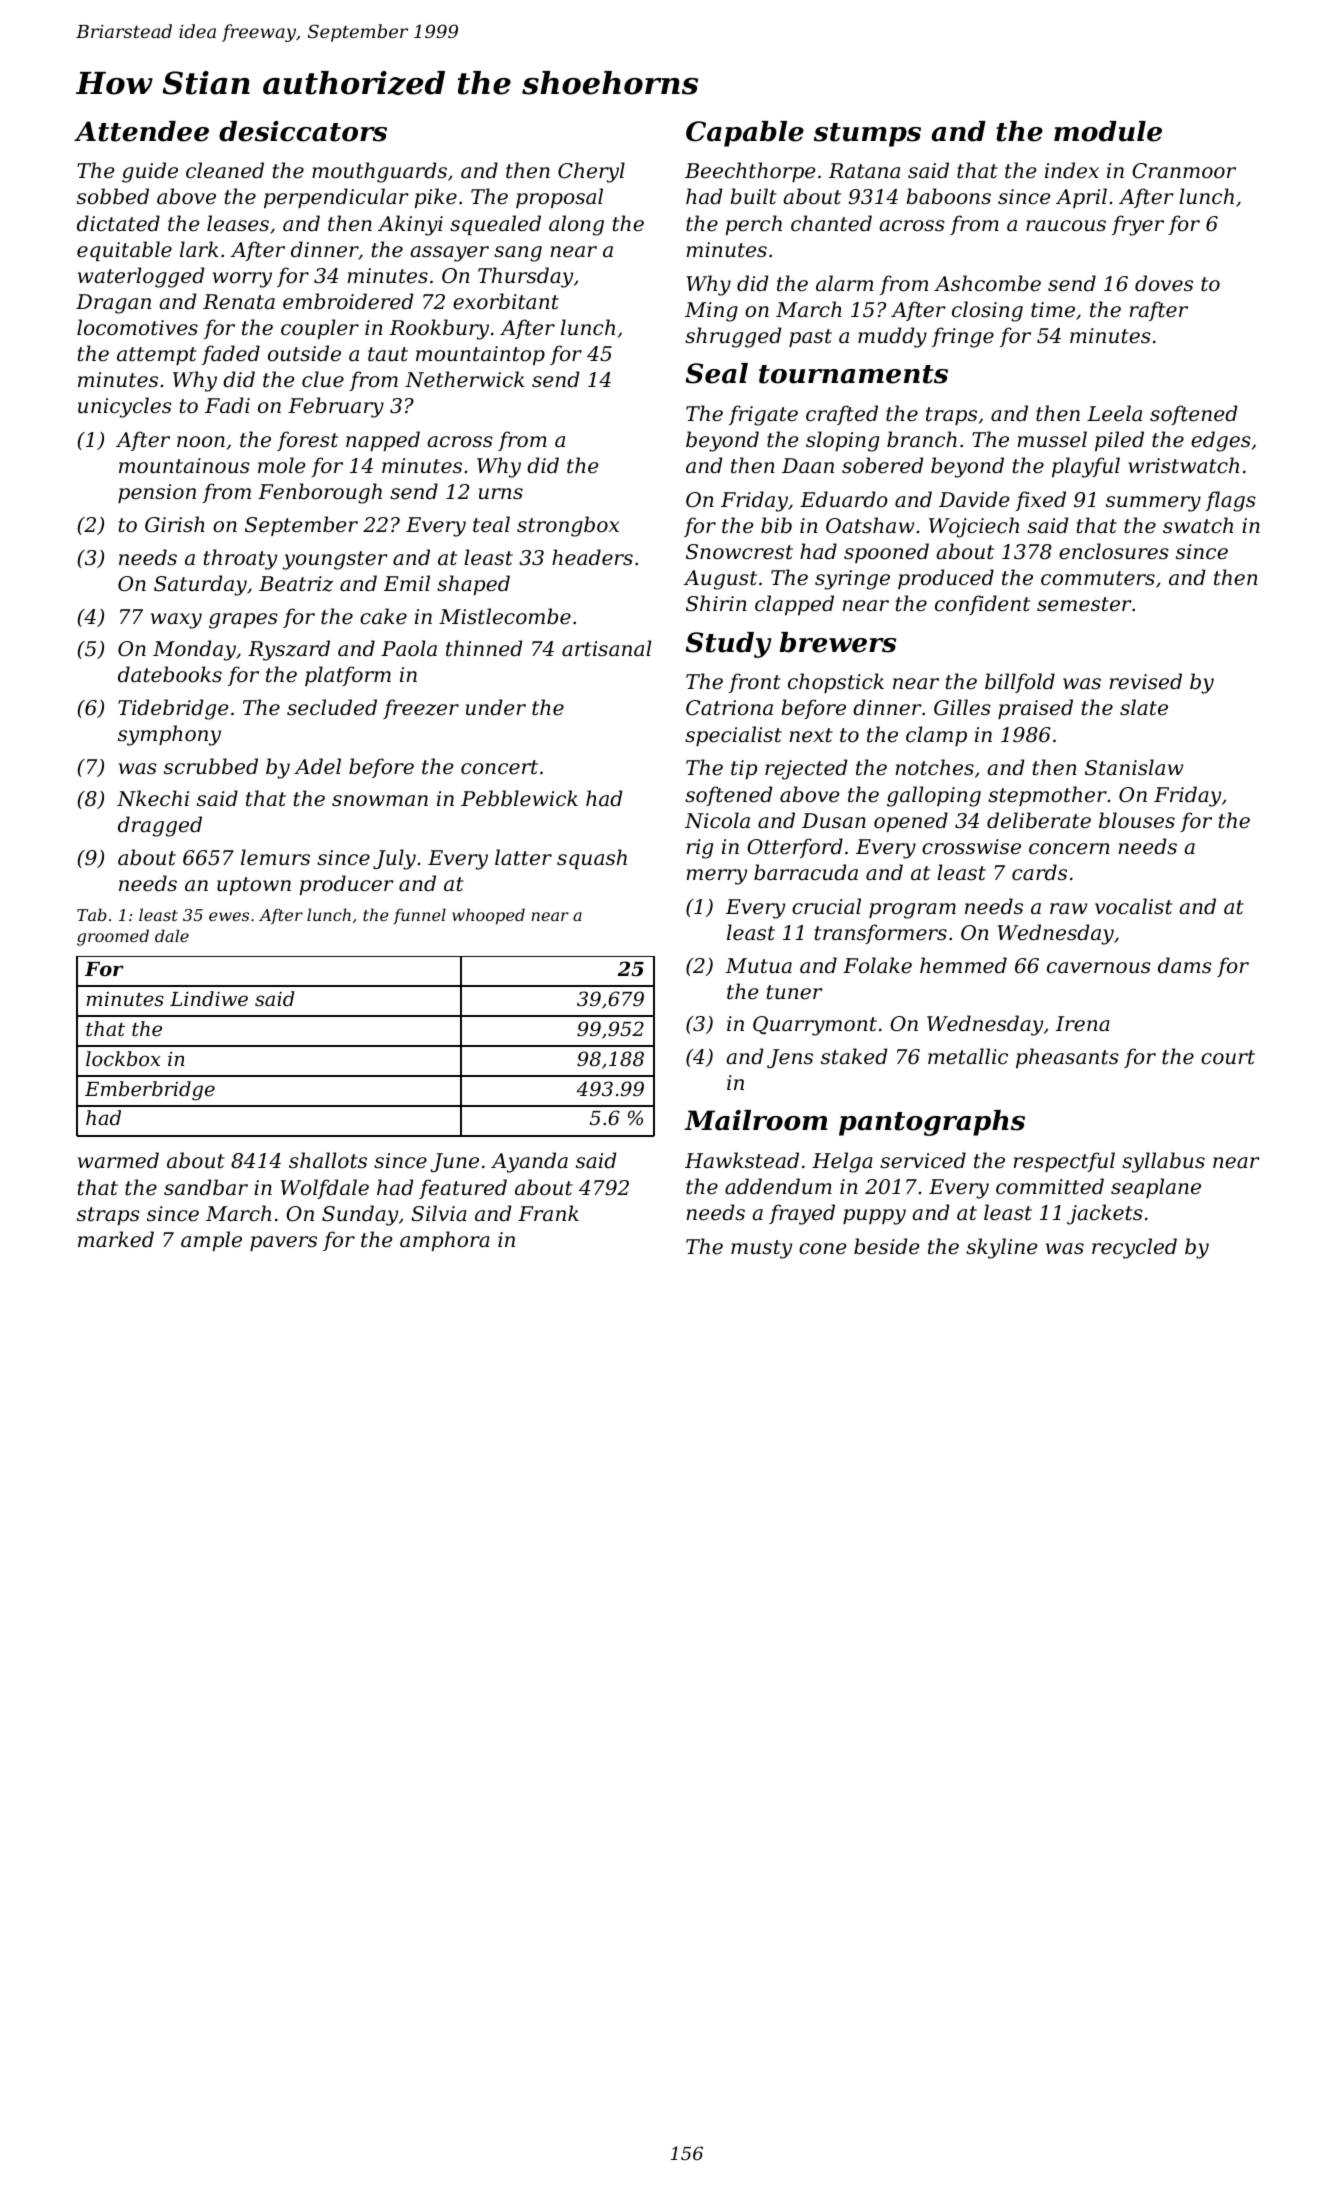 This screenshot has height=2206, width=1339. What do you see at coordinates (150, 1091) in the screenshot?
I see `Emberbridge` at bounding box center [150, 1091].
